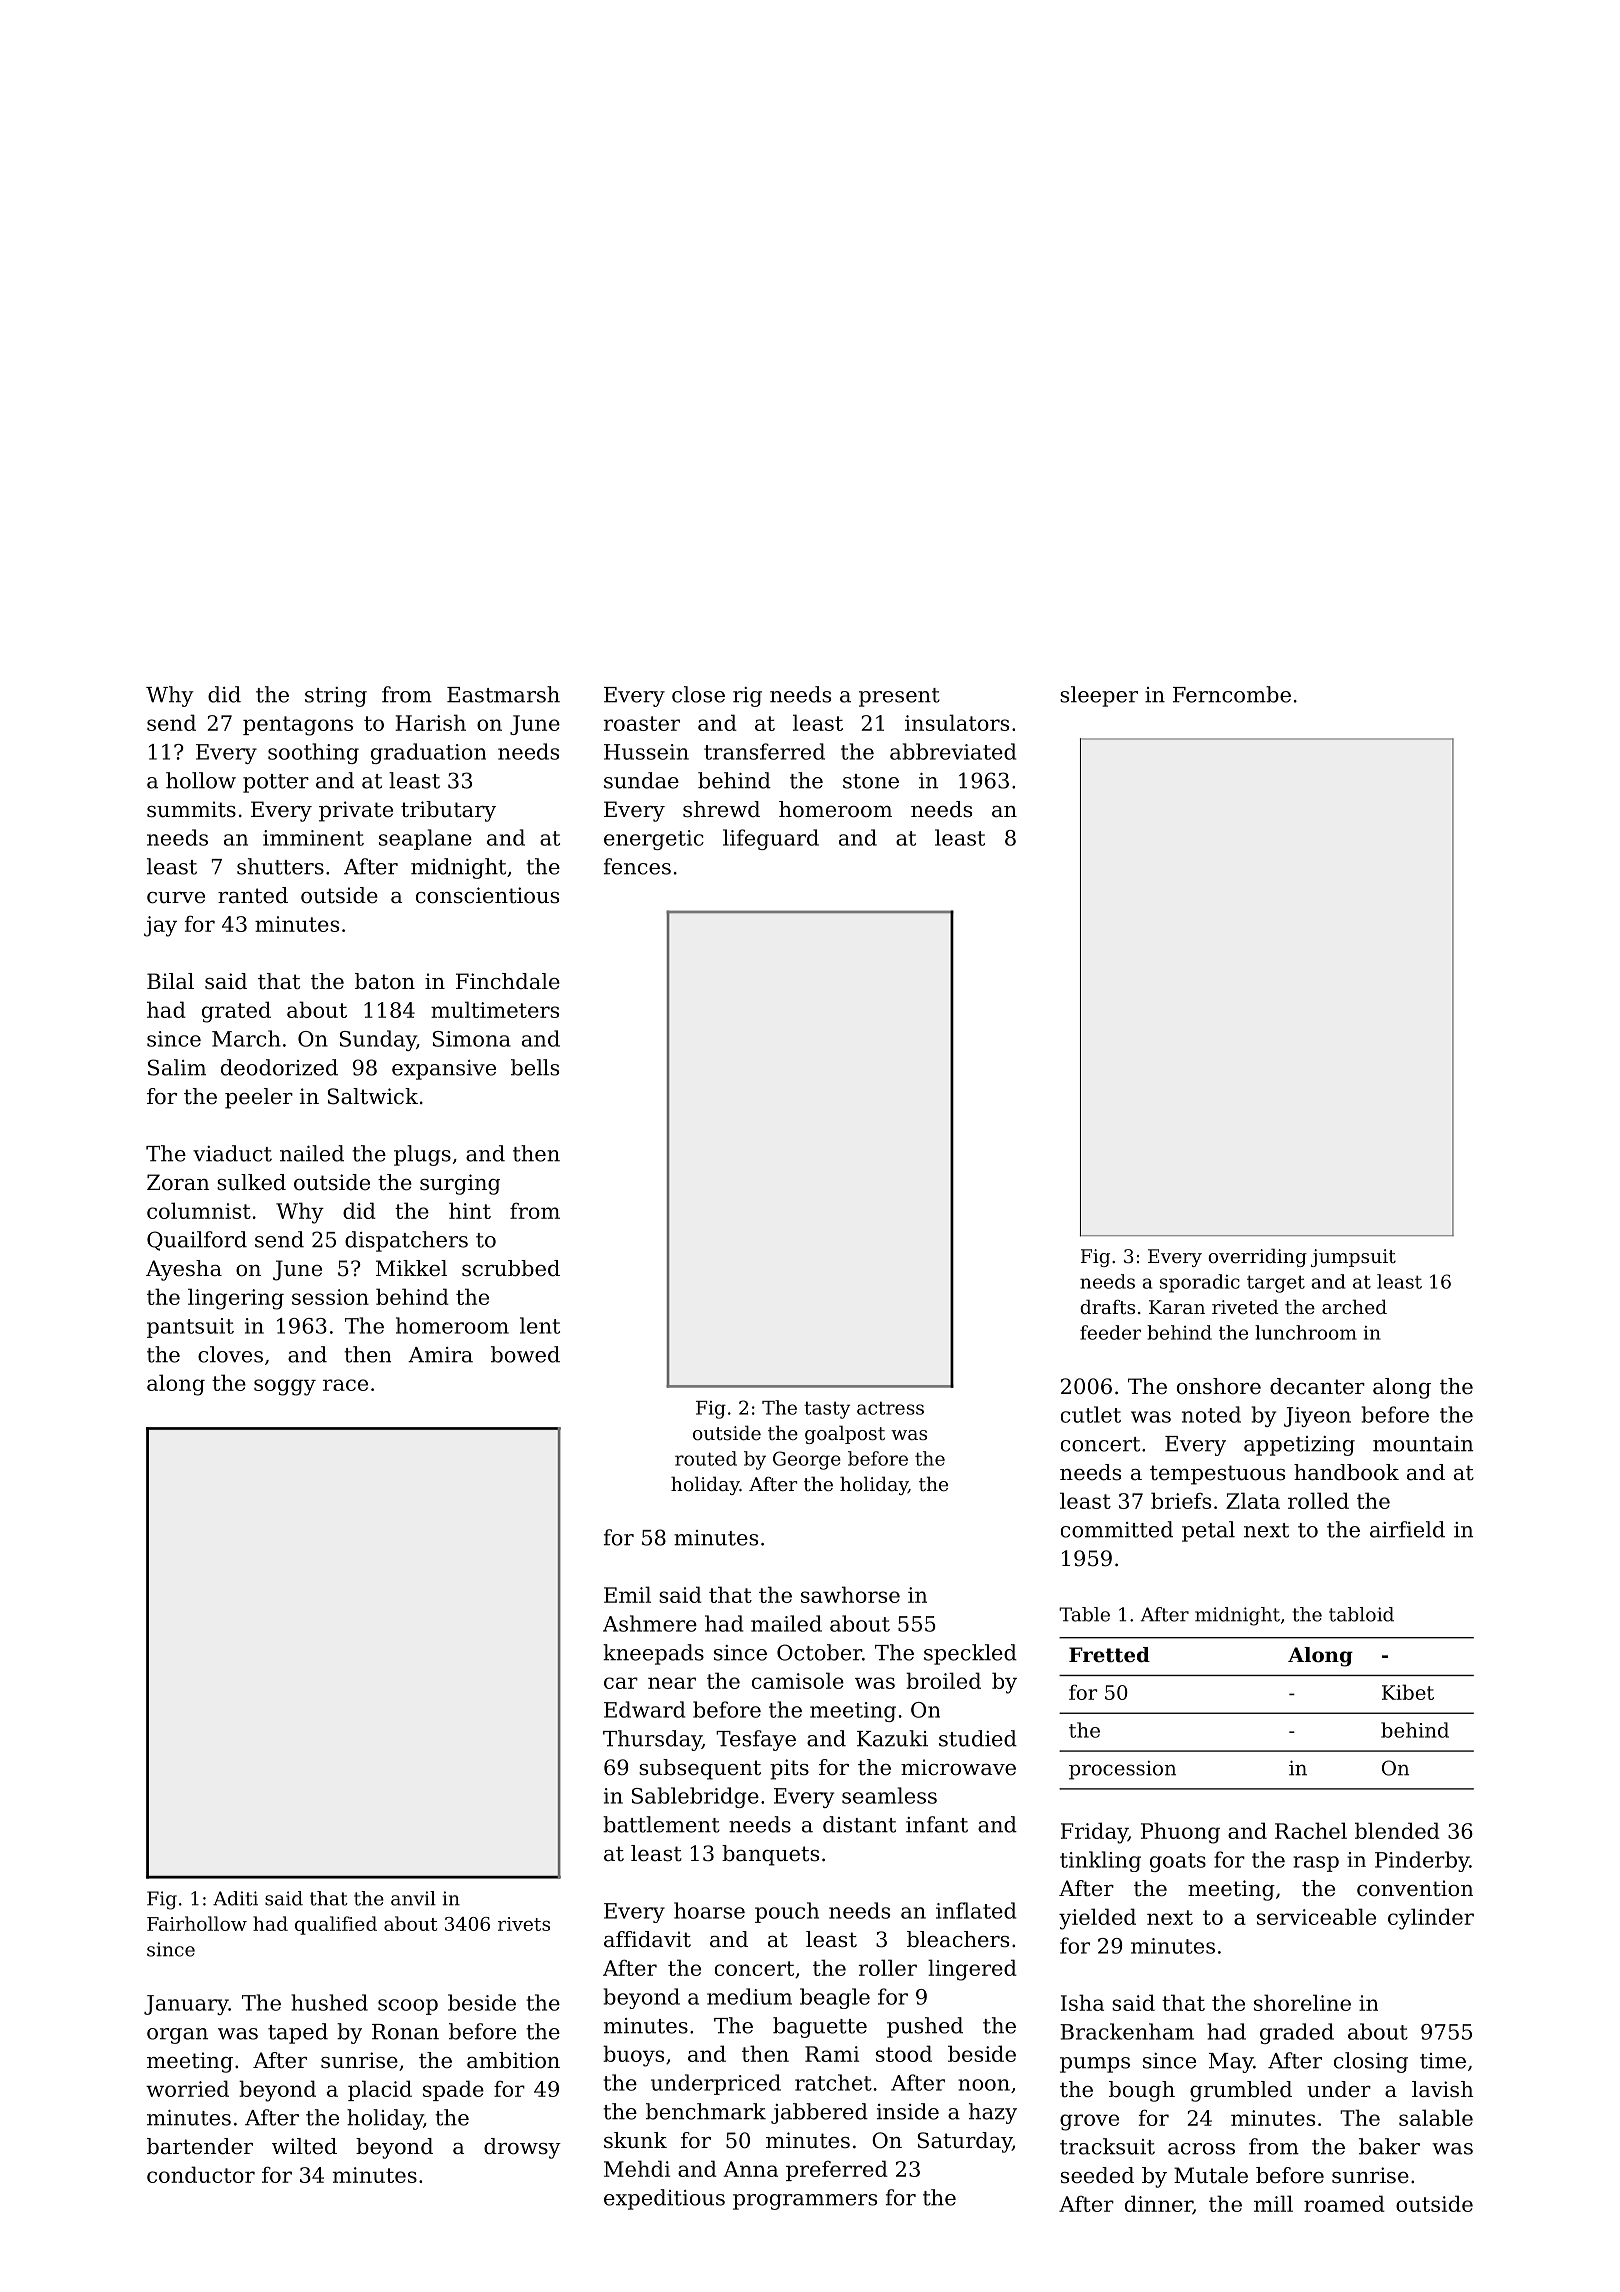  I want to click on Kazuki, so click(892, 1738).
